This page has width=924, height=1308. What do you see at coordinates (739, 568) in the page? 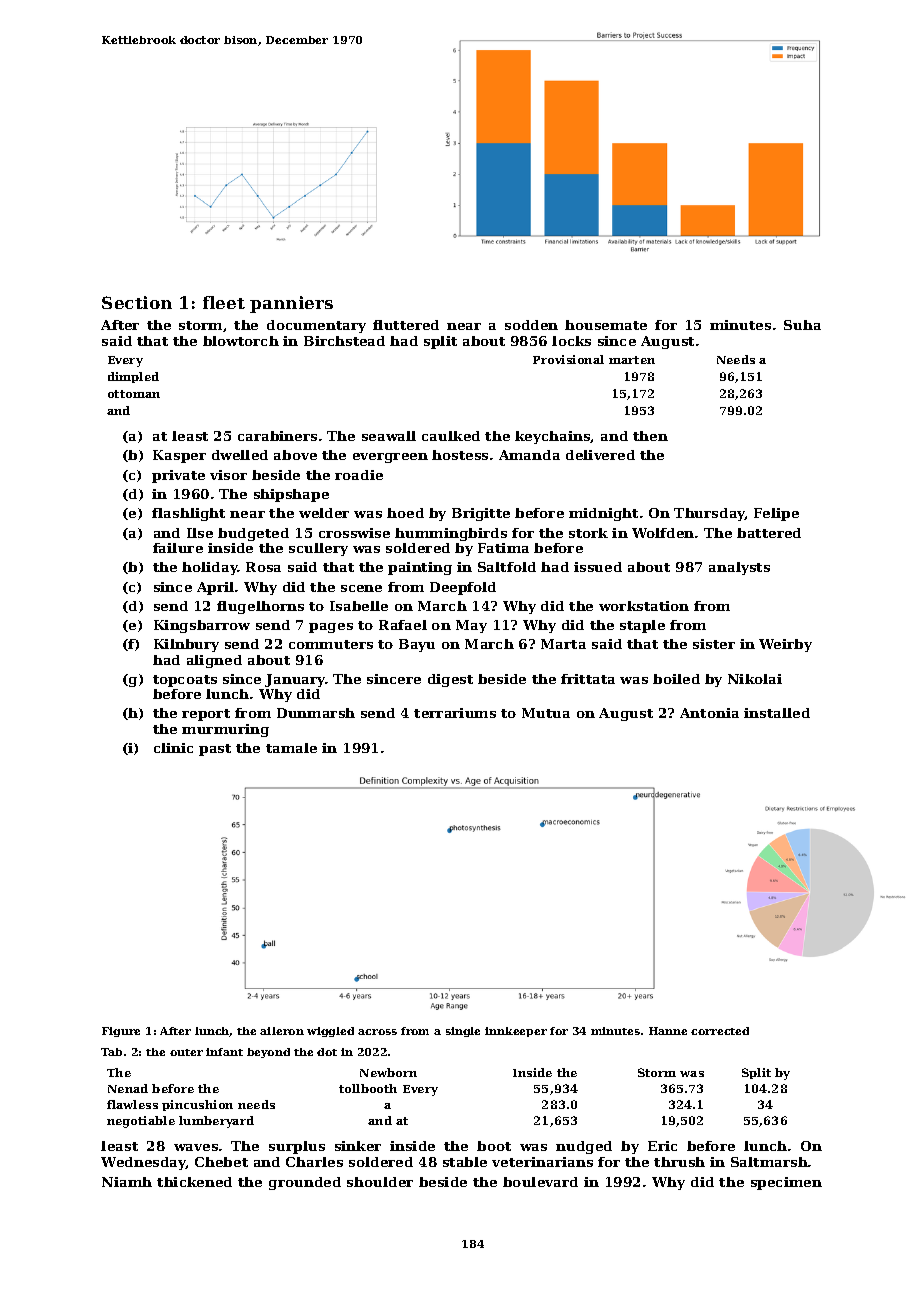
I see `analysts` at bounding box center [739, 568].
